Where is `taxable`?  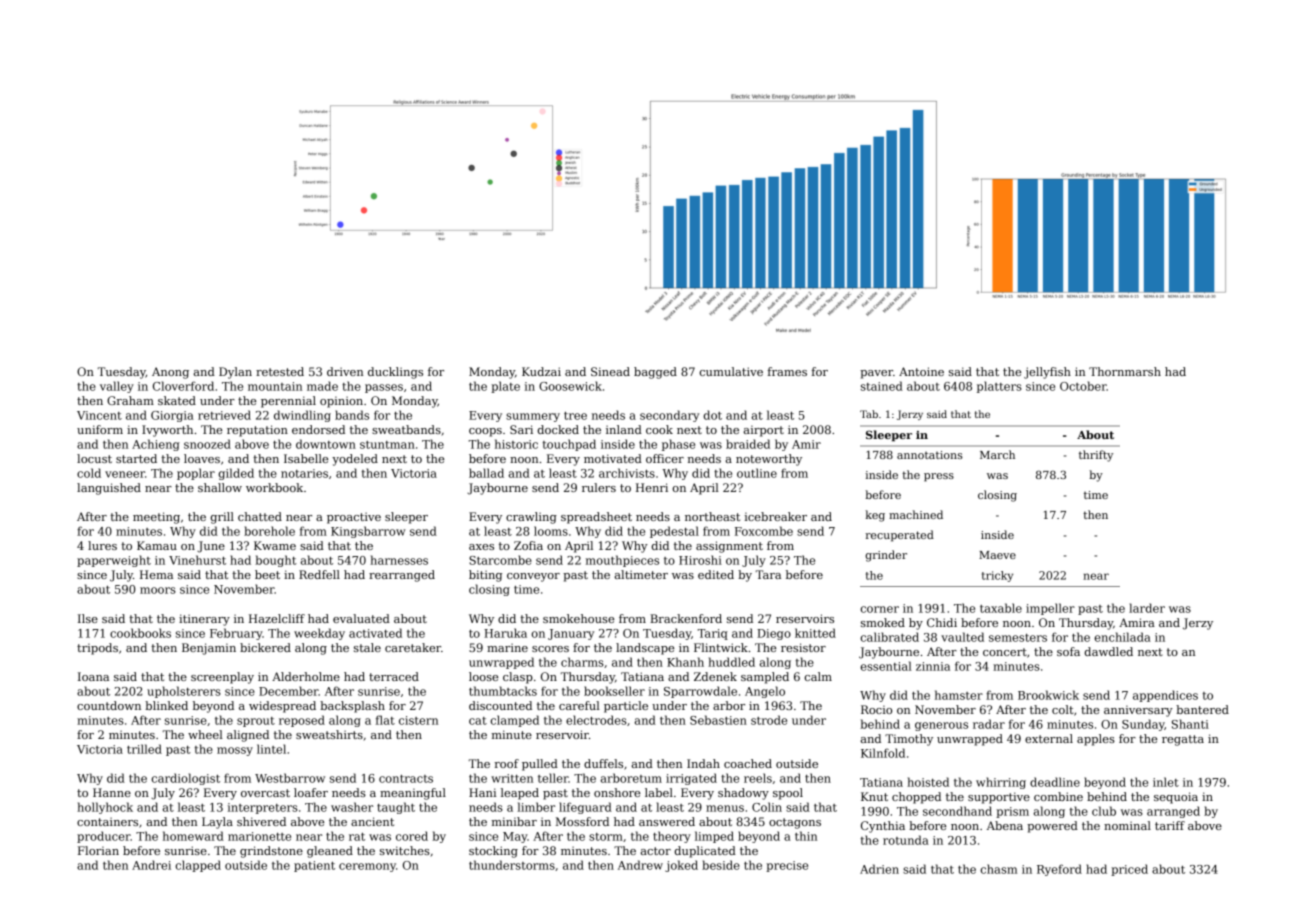 taxable is located at coordinates (1001, 608).
